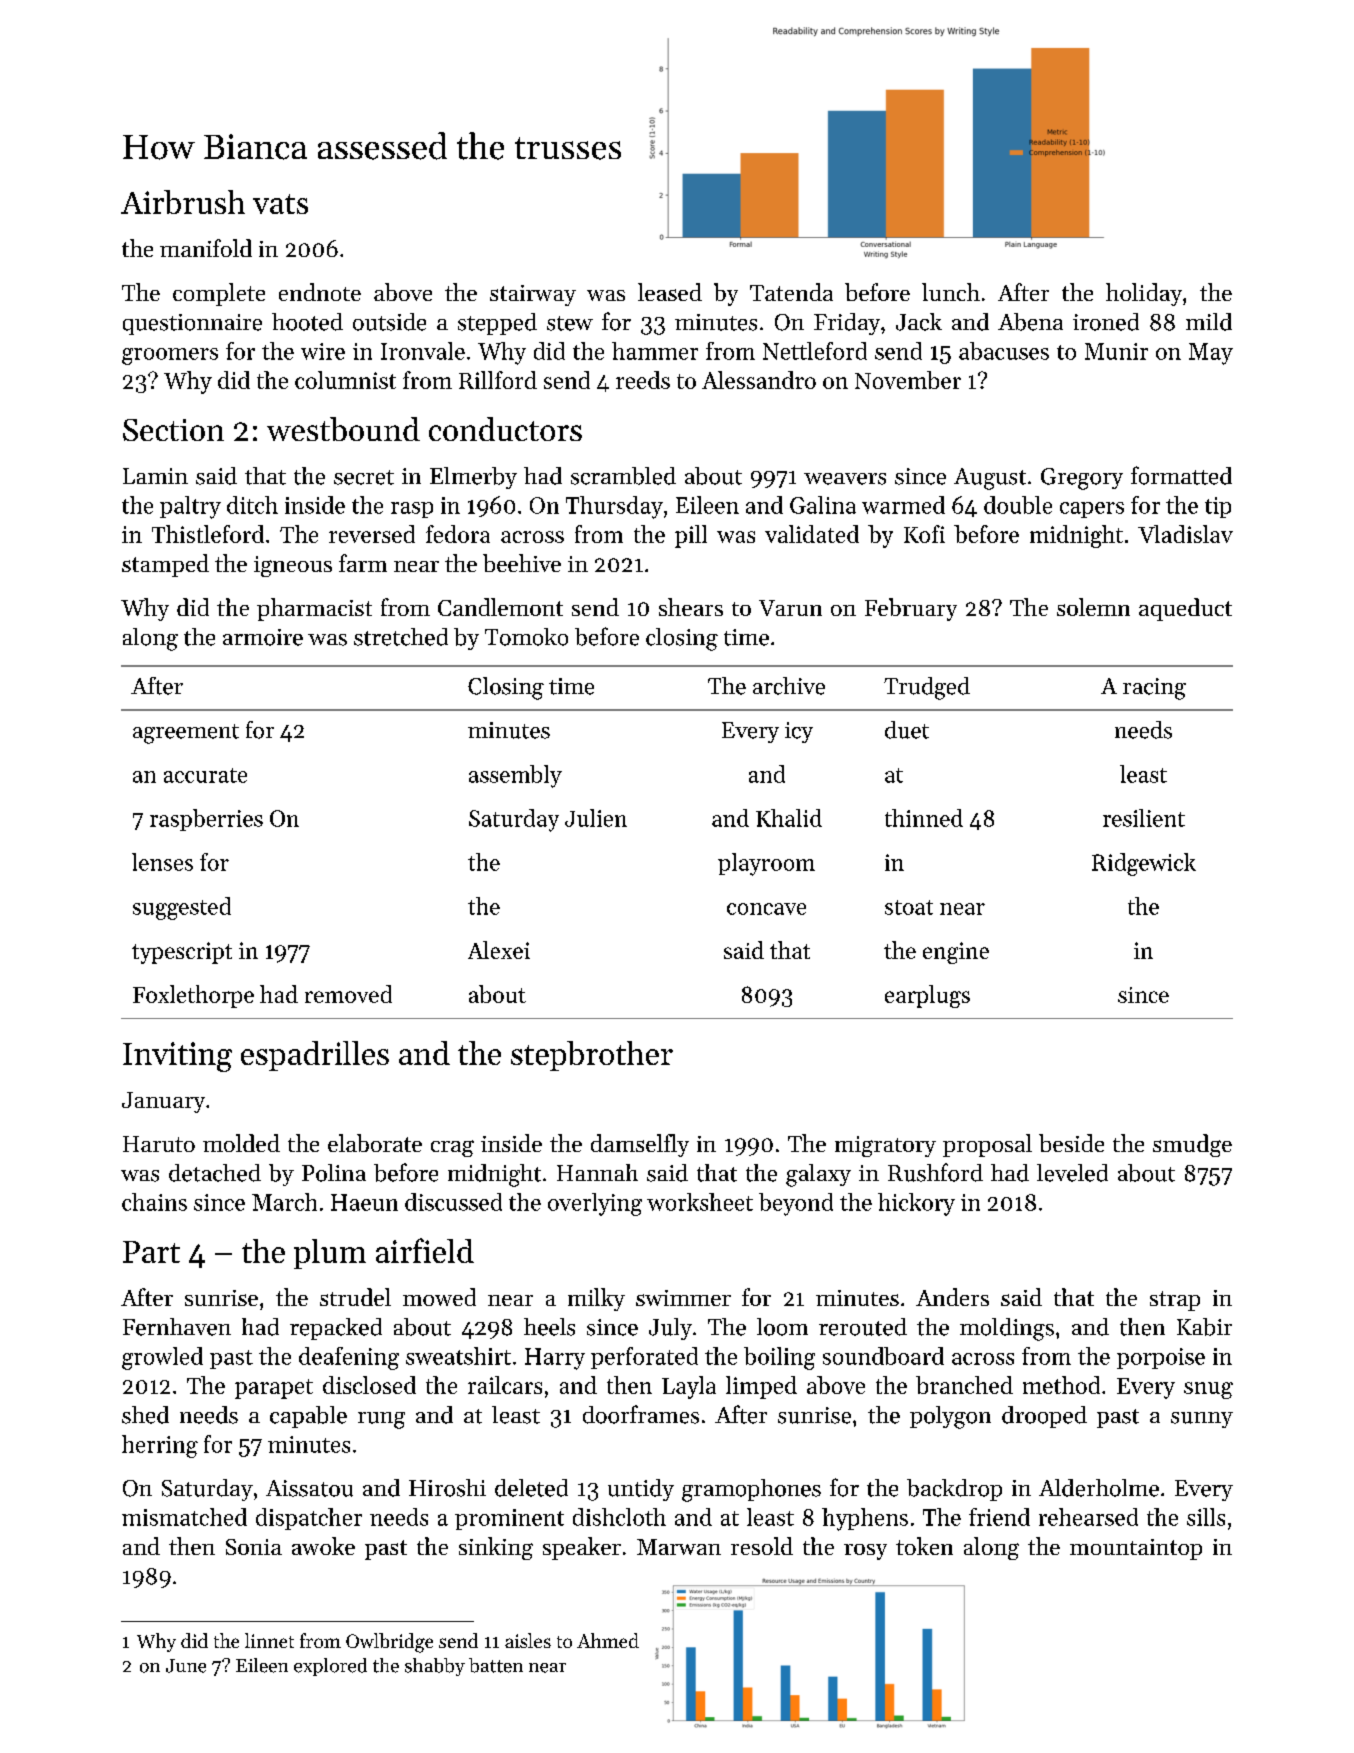 The height and width of the document is (1753, 1354). What do you see at coordinates (184, 1517) in the document?
I see `mismatched` at bounding box center [184, 1517].
